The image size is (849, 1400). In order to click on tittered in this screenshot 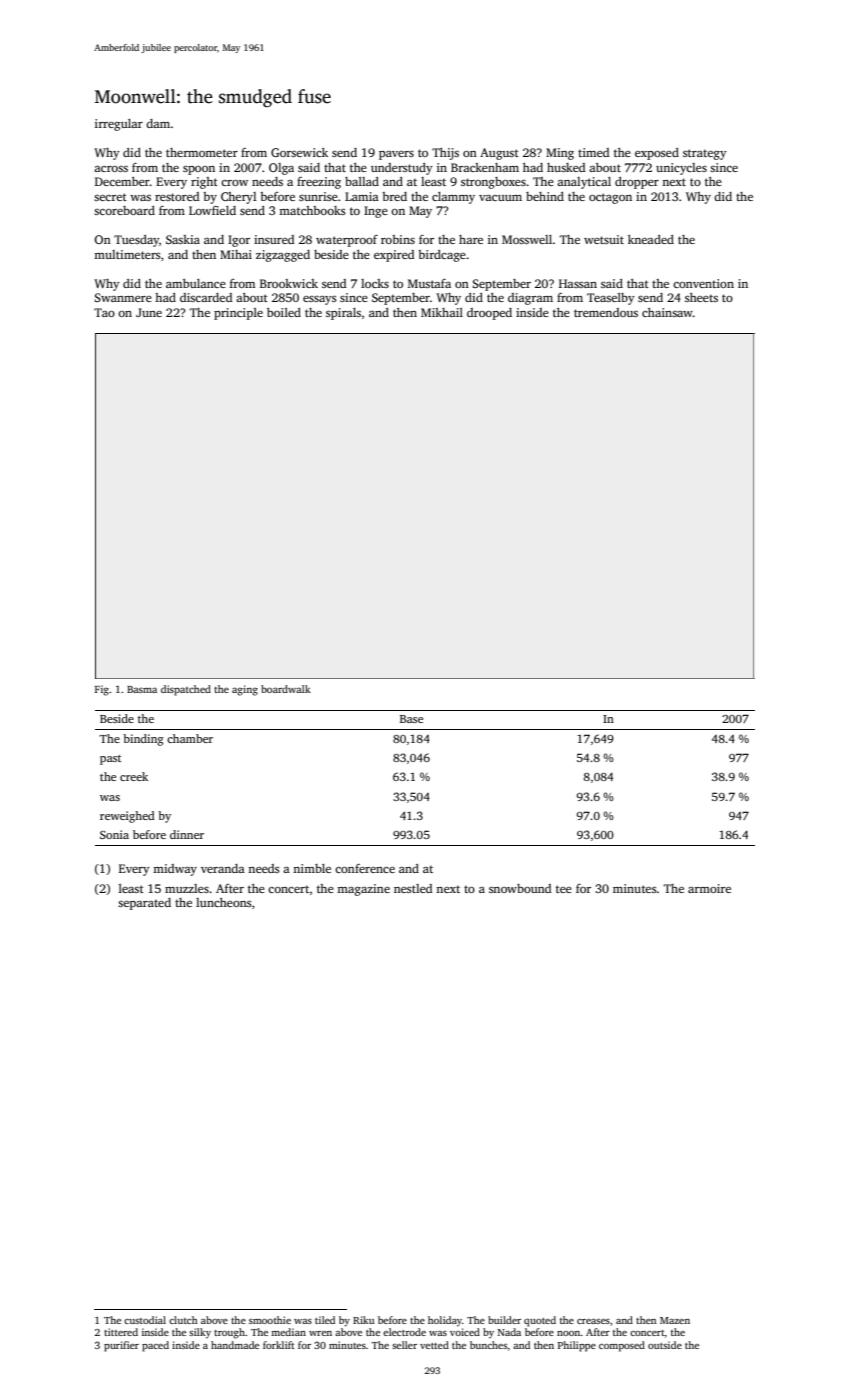, I will do `click(121, 1332)`.
